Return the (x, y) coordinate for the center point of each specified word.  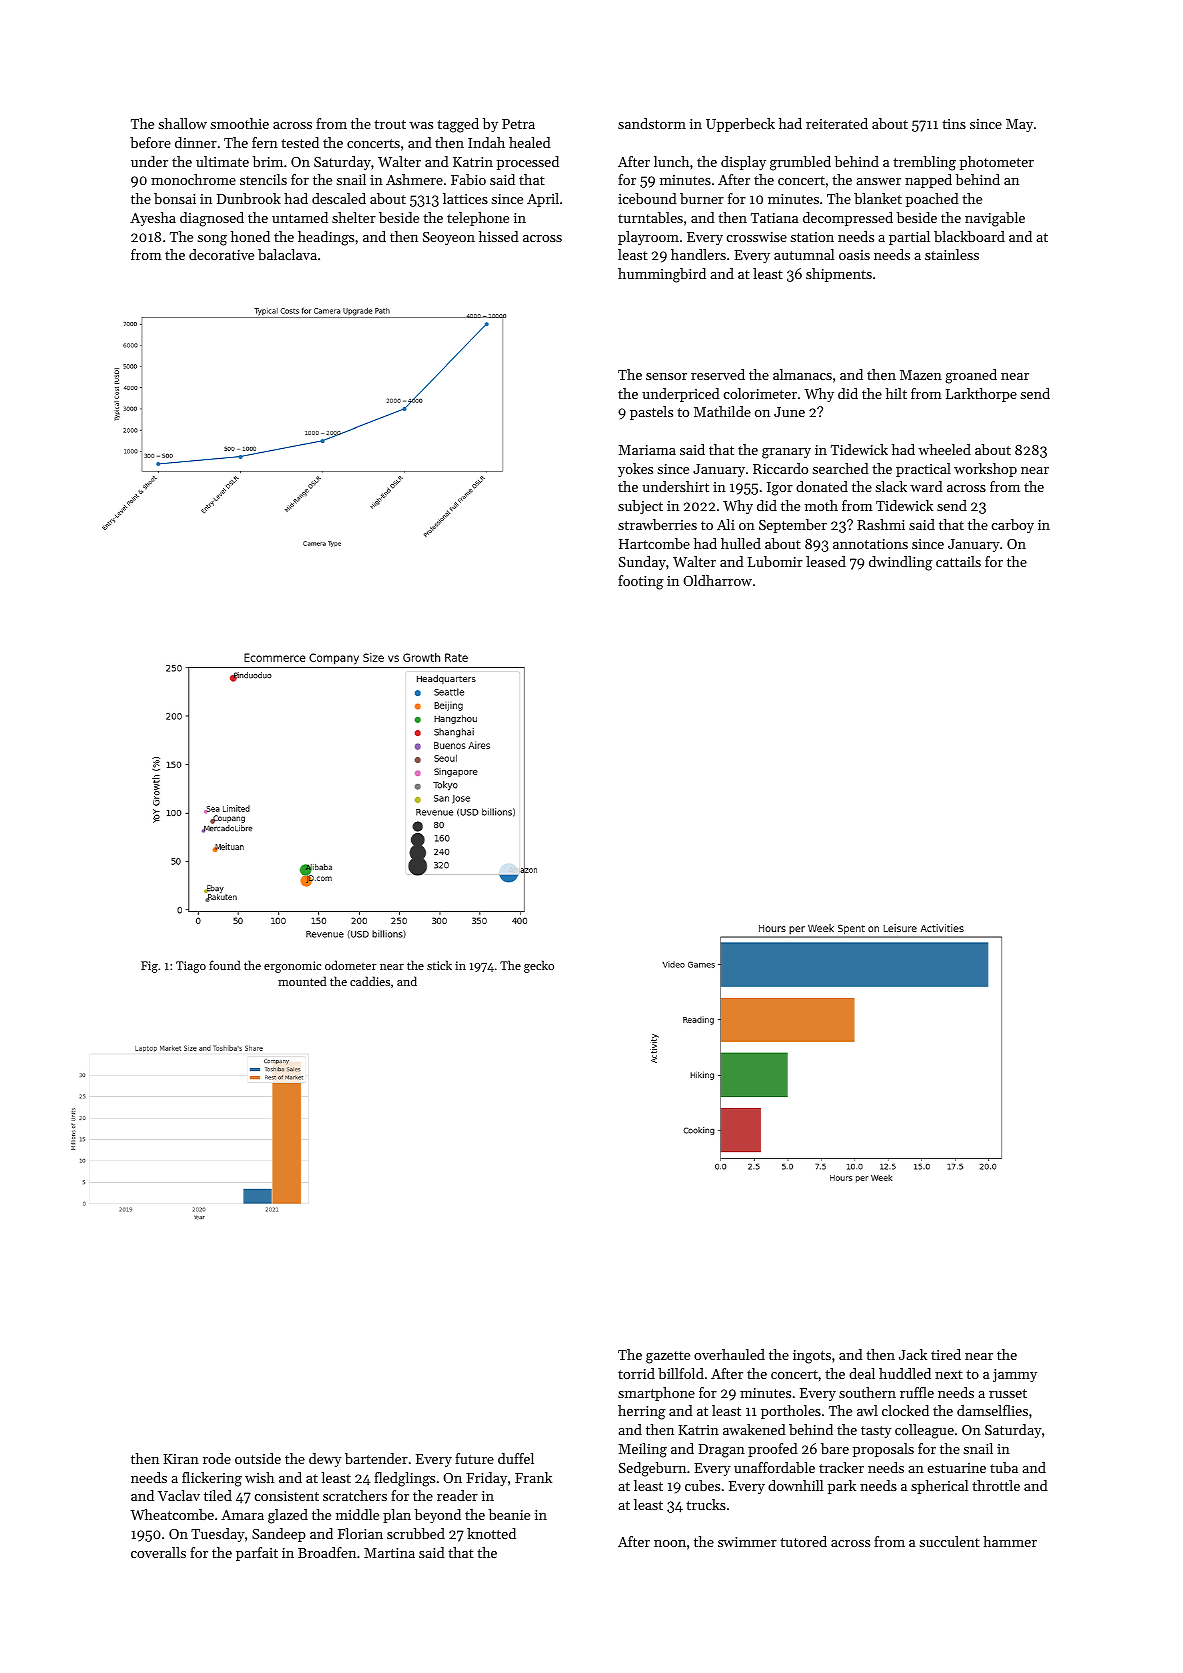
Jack (913, 1354)
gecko (539, 966)
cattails (958, 561)
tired (946, 1354)
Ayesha (153, 219)
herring (642, 1412)
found (225, 965)
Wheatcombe (172, 1514)
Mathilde (722, 411)
